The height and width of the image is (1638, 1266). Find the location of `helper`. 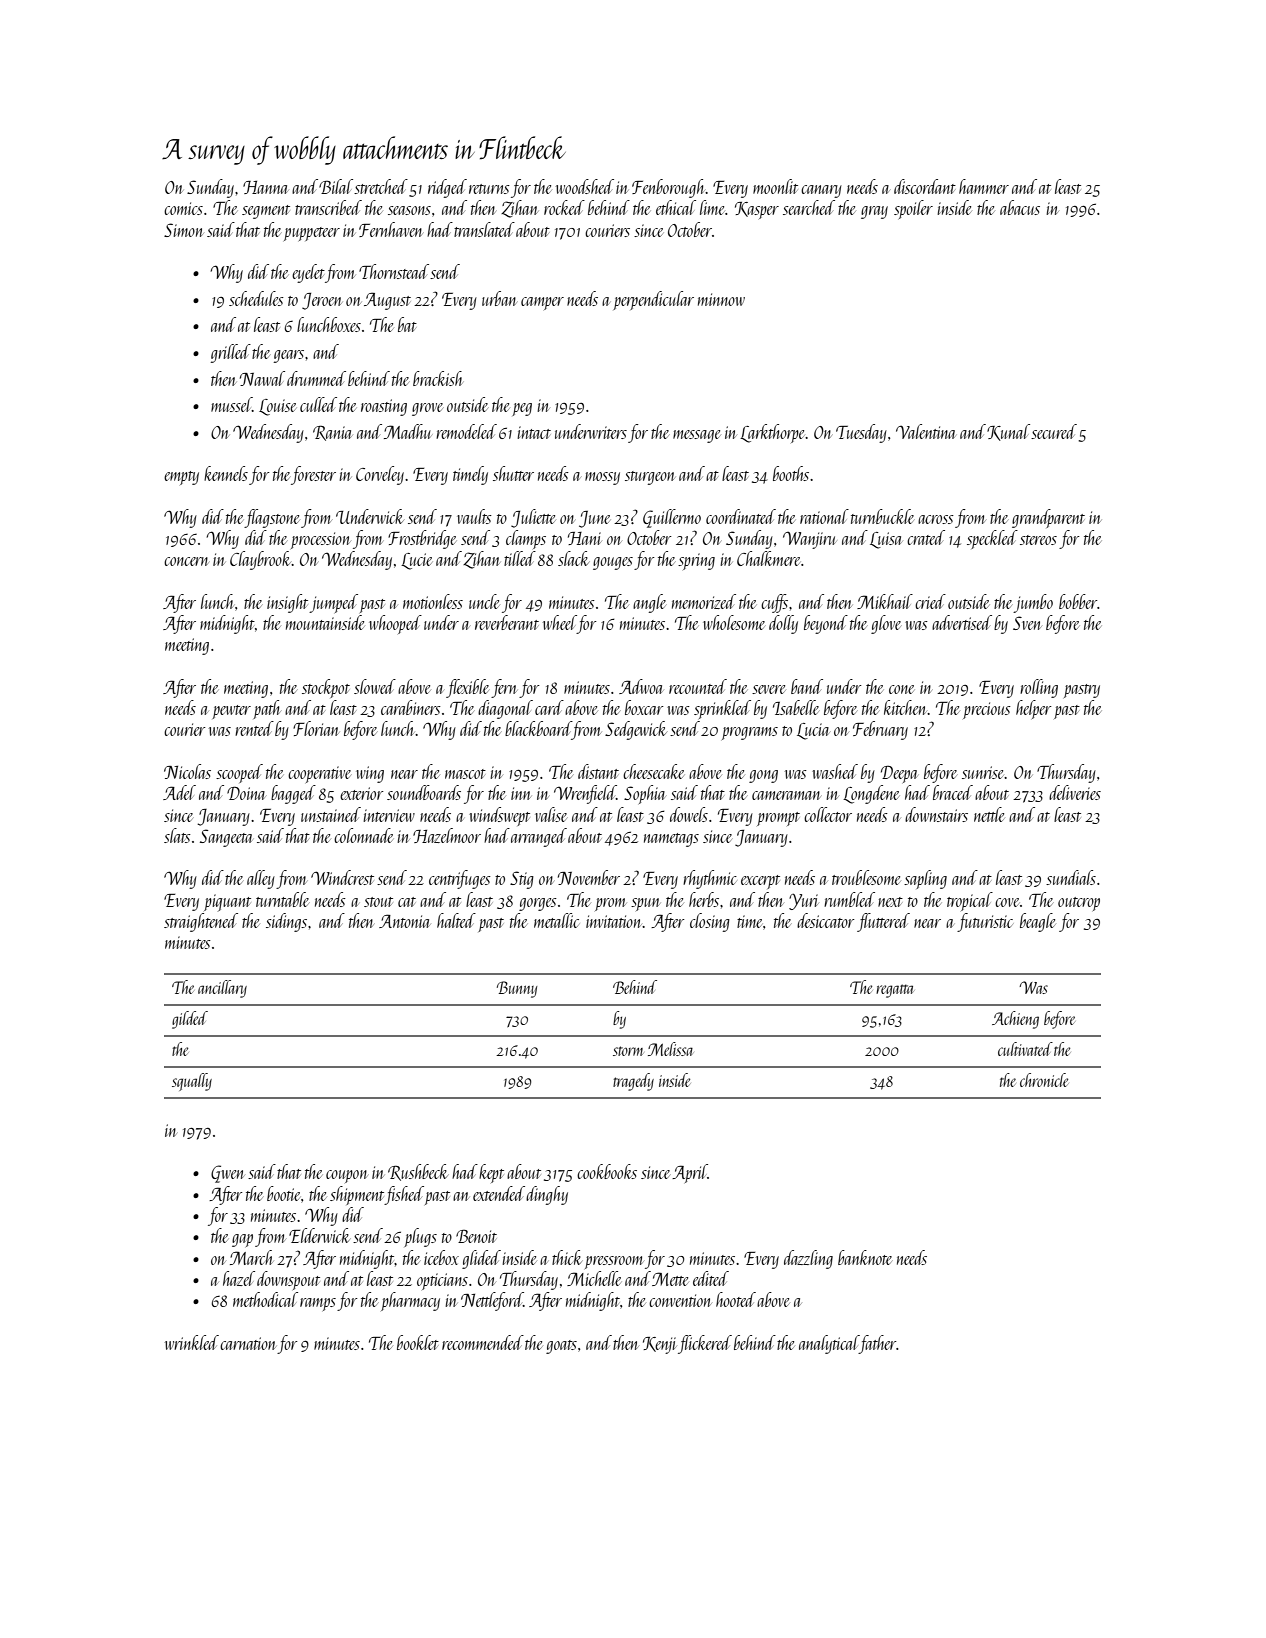

helper is located at coordinates (1034, 709).
